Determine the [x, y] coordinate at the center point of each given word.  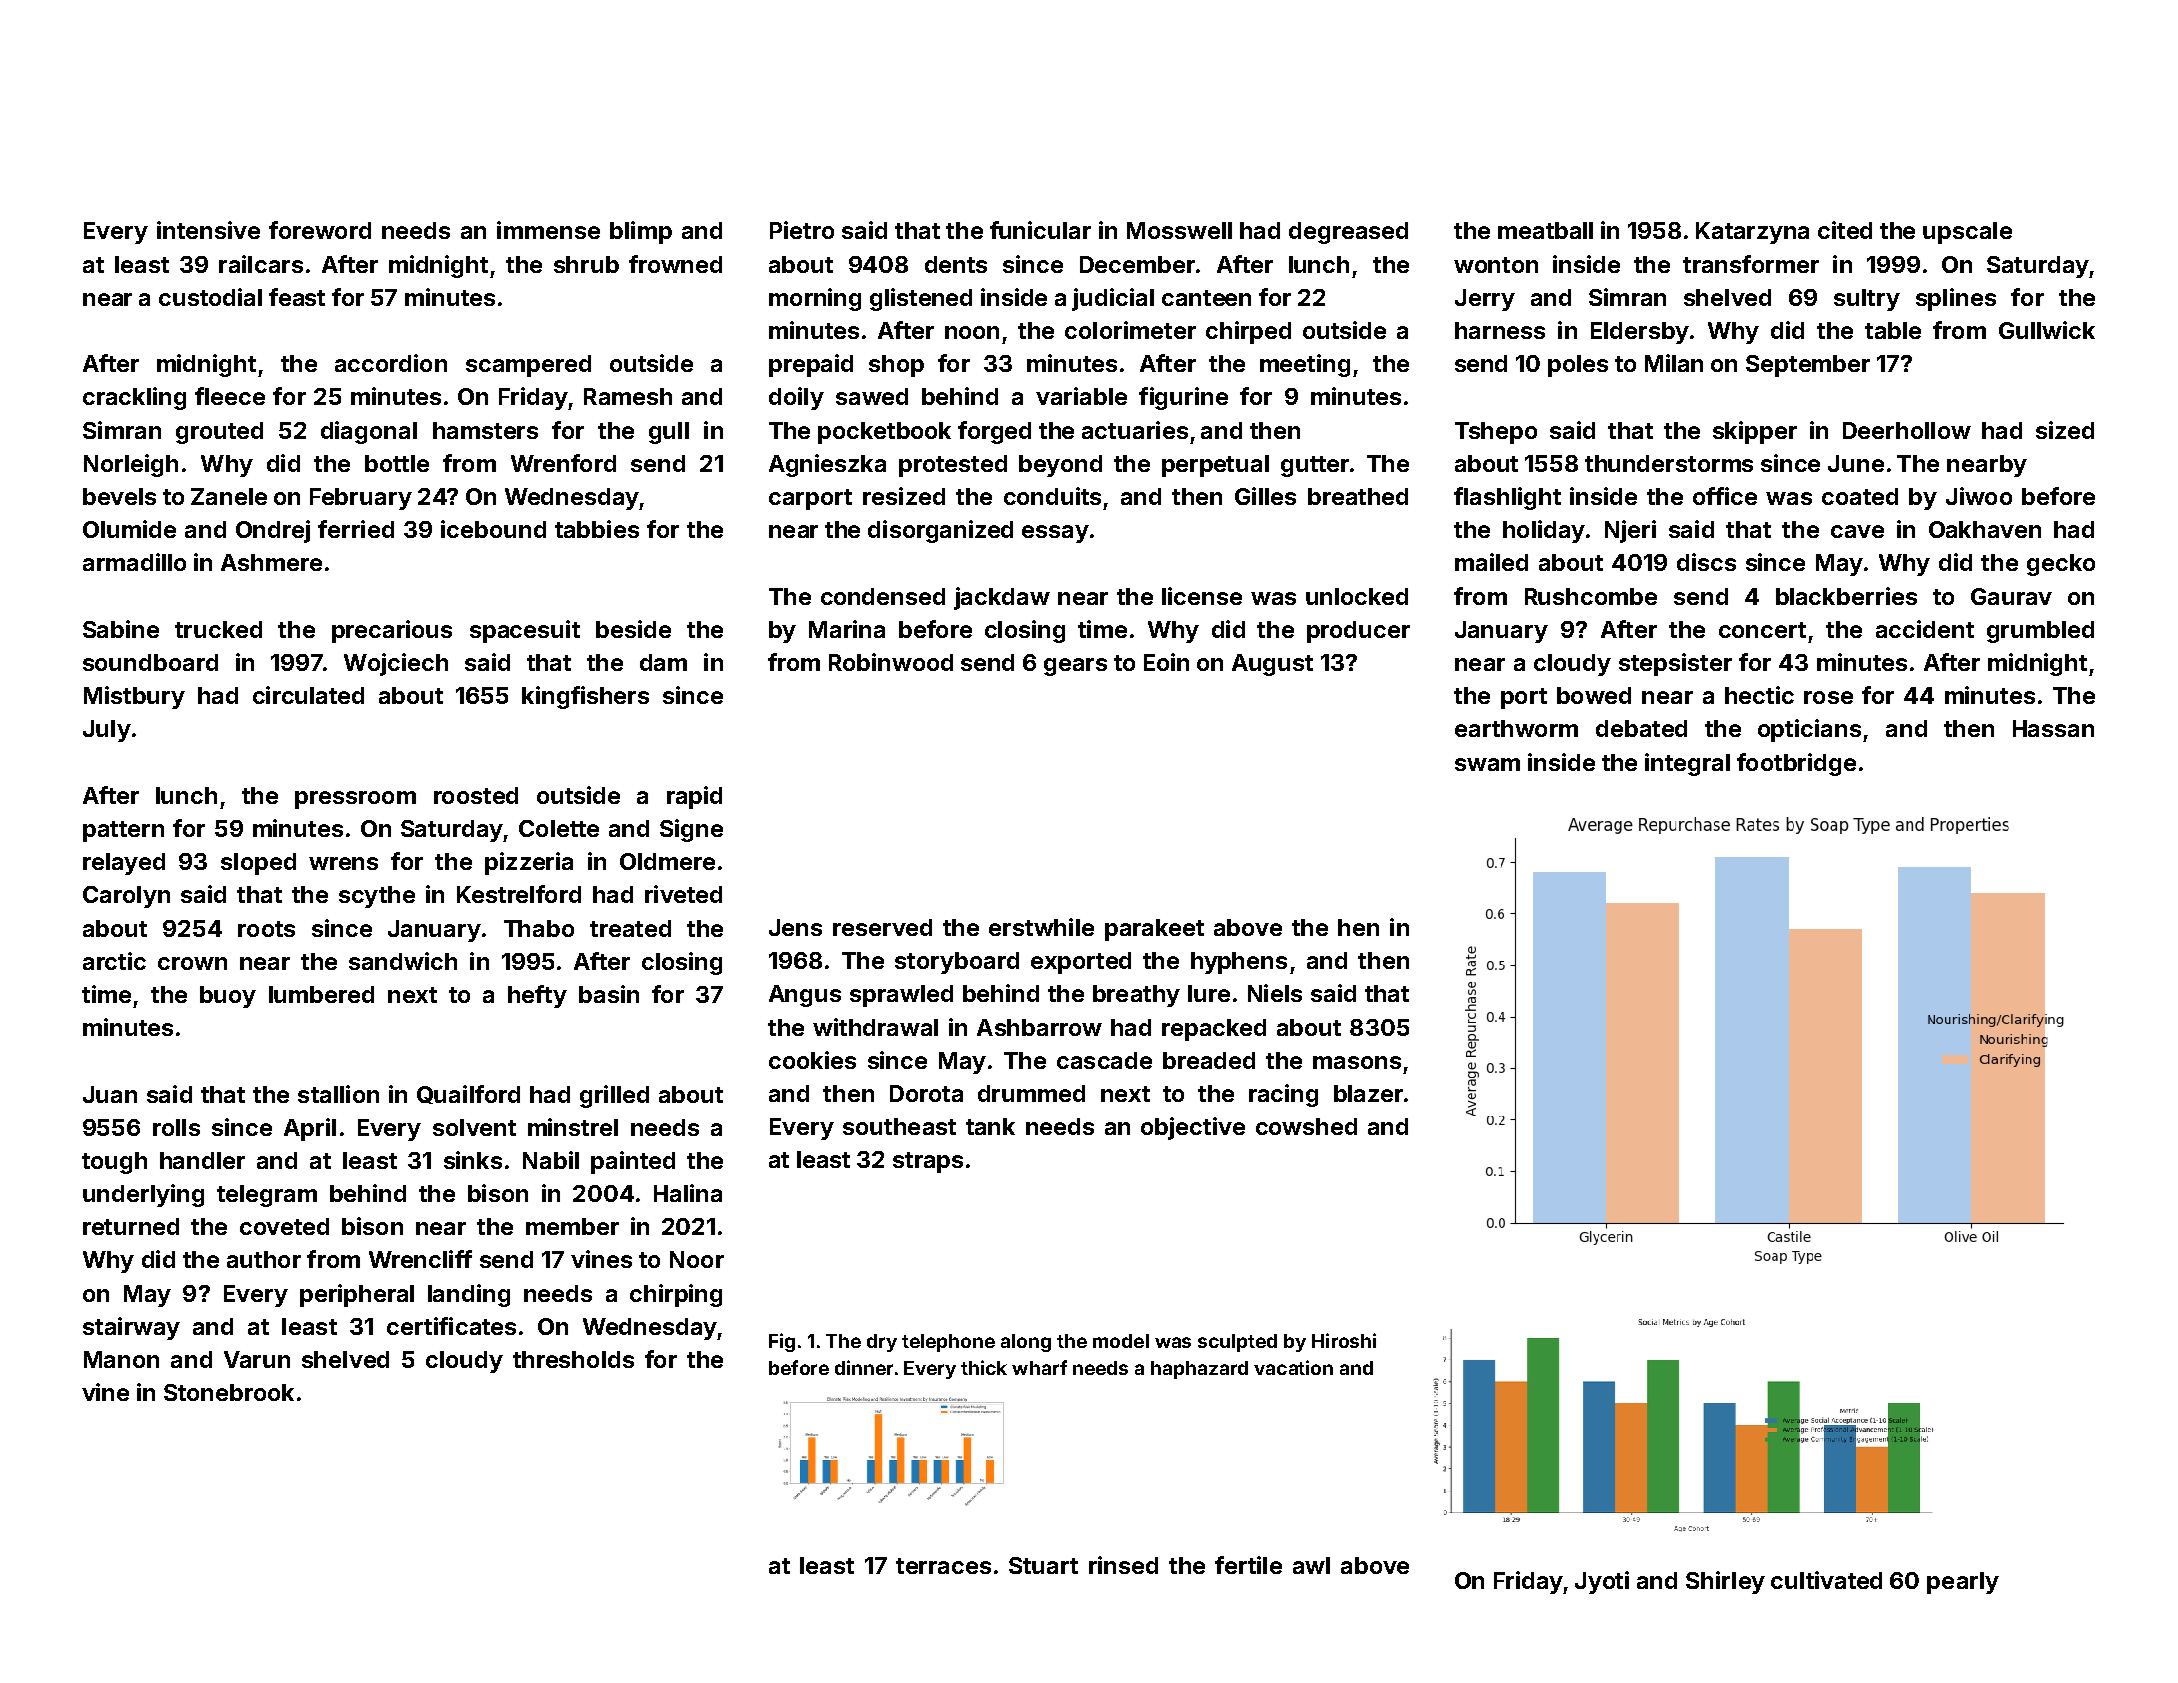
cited [1845, 230]
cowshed [1306, 1126]
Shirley [1725, 1582]
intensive [208, 230]
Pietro [802, 230]
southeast [899, 1126]
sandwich [403, 961]
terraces [943, 1566]
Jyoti [1602, 1582]
